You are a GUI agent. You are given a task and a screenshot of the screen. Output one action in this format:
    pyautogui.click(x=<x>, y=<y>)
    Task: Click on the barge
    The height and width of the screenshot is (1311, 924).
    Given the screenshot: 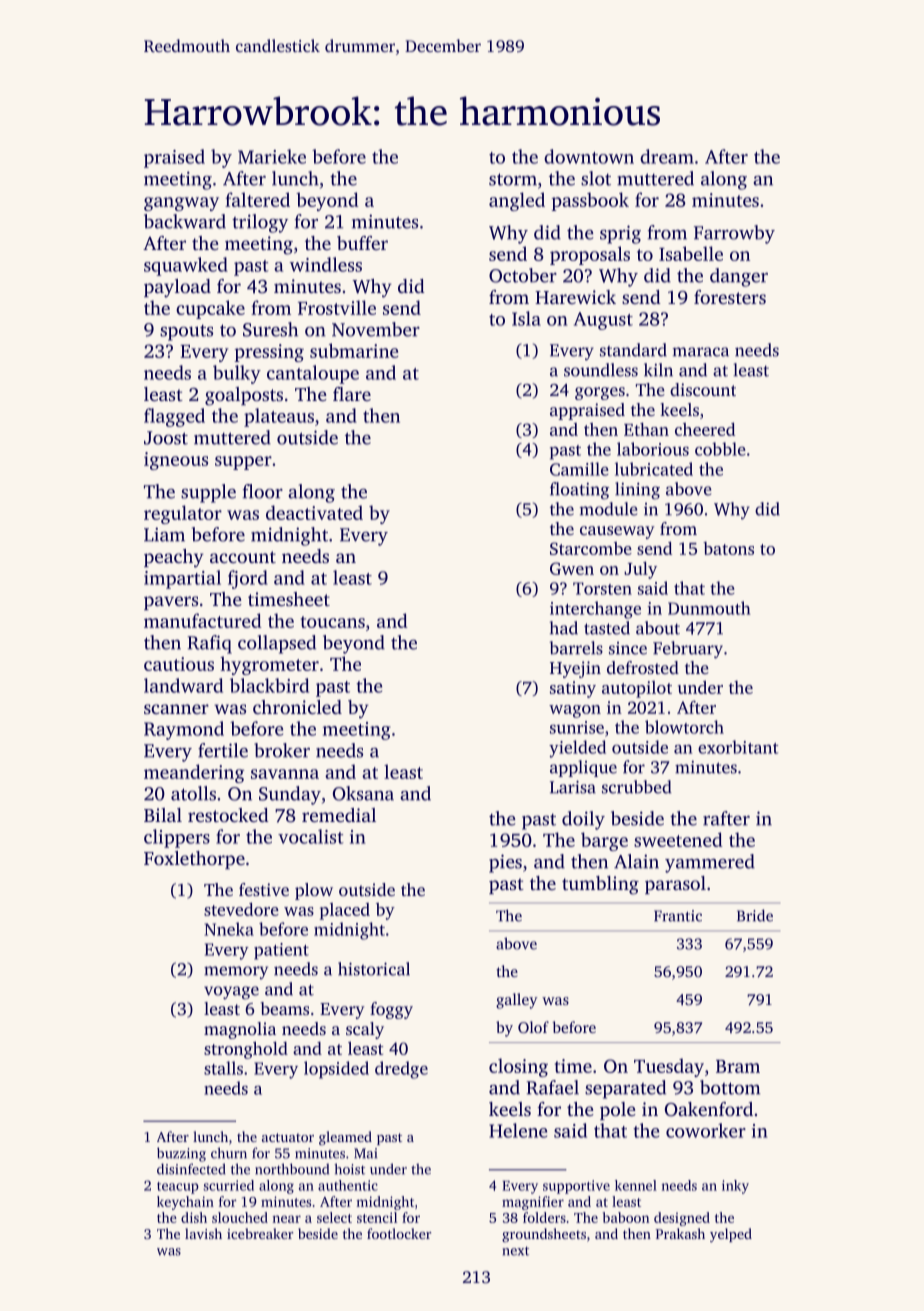 What is the action you would take?
    pyautogui.click(x=604, y=841)
